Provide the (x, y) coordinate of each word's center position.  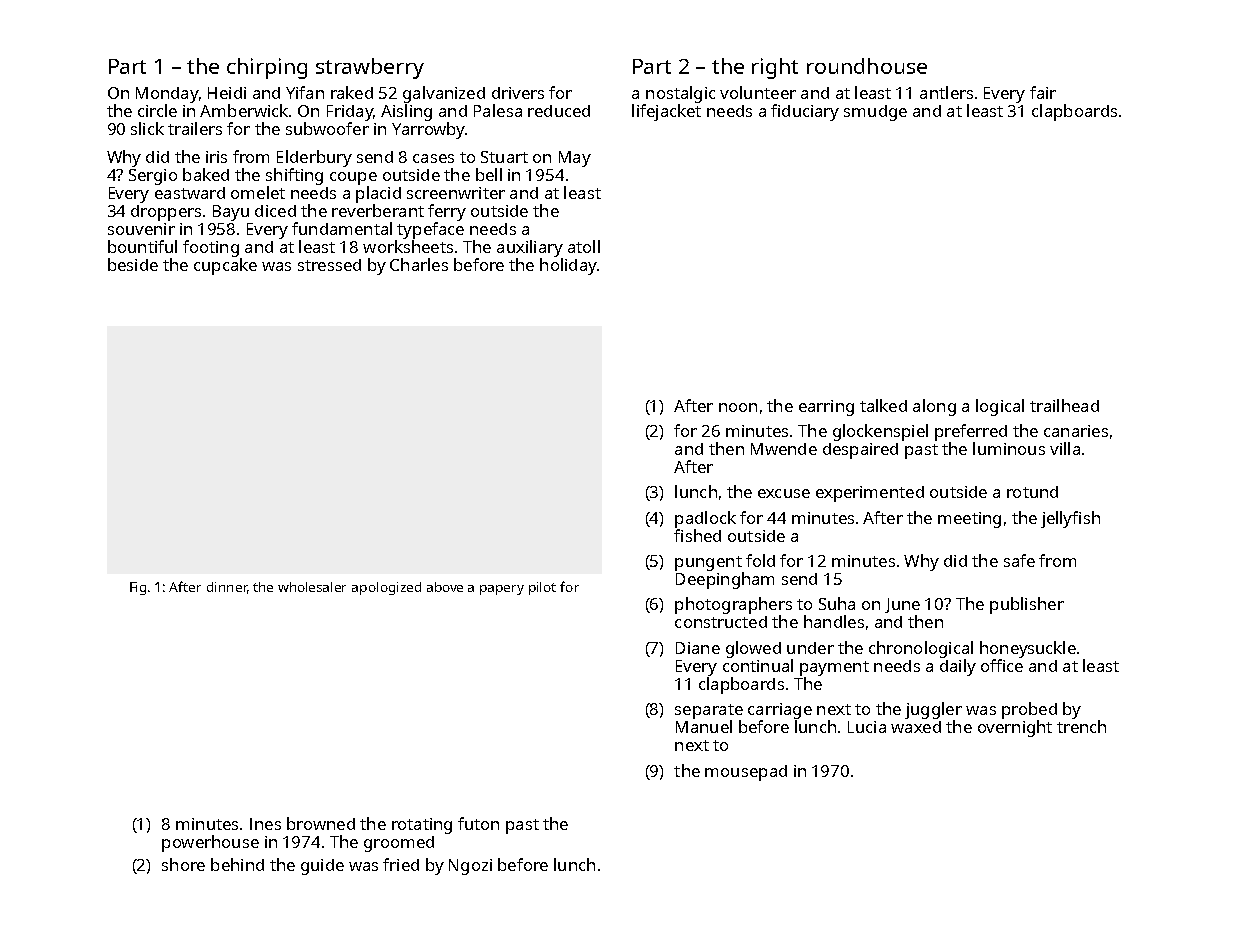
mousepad (746, 773)
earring (826, 408)
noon (738, 407)
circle (157, 110)
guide (322, 867)
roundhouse (867, 66)
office (1002, 665)
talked (883, 405)
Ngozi (470, 867)
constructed (721, 622)
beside (133, 264)
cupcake (225, 266)
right (775, 68)
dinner (227, 587)
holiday (568, 266)
